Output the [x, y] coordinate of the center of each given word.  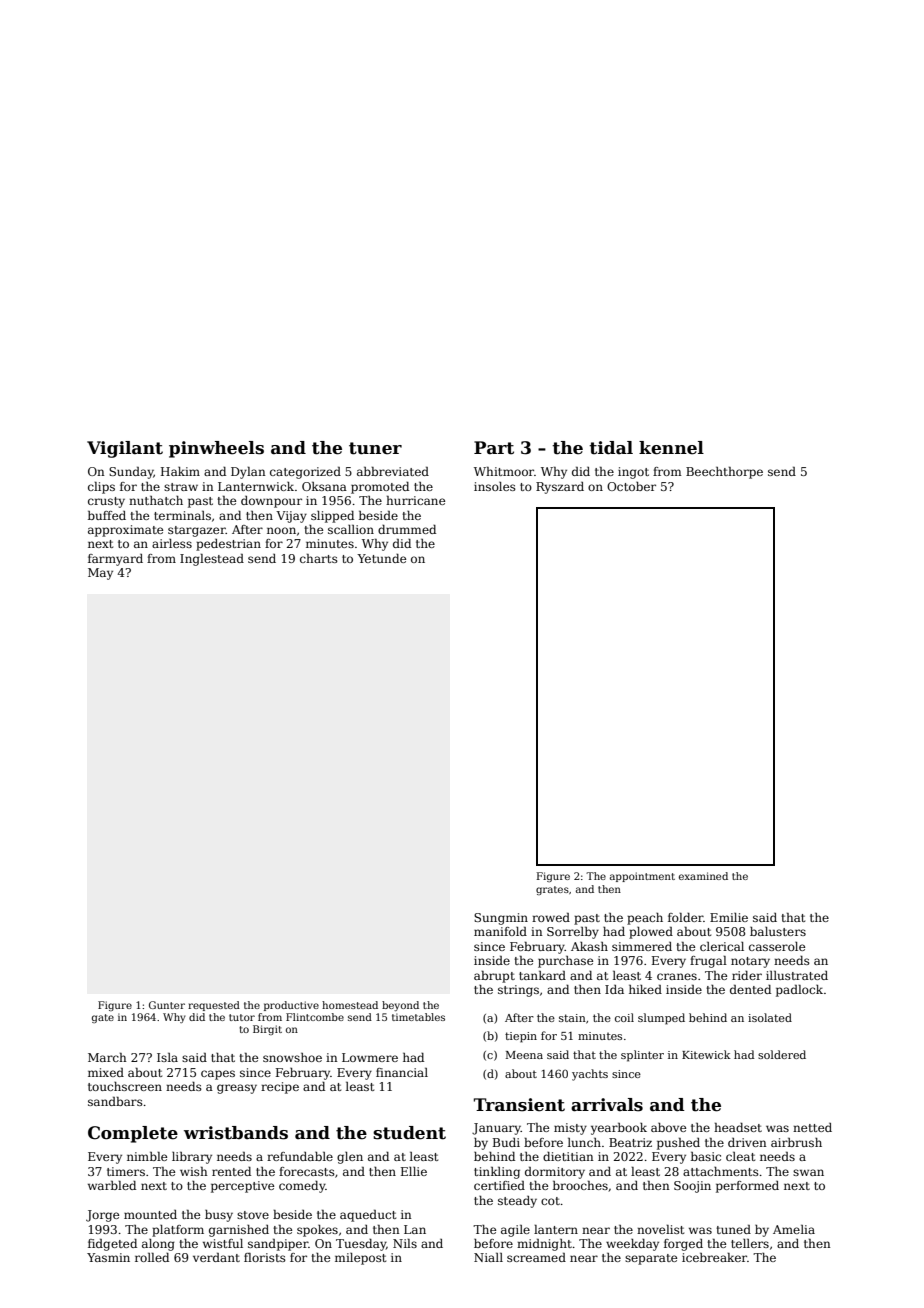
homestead [350, 1005]
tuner [375, 448]
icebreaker [714, 1257]
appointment [642, 877]
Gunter [167, 1005]
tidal [611, 448]
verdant [216, 1257]
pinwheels [216, 449]
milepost [360, 1259]
